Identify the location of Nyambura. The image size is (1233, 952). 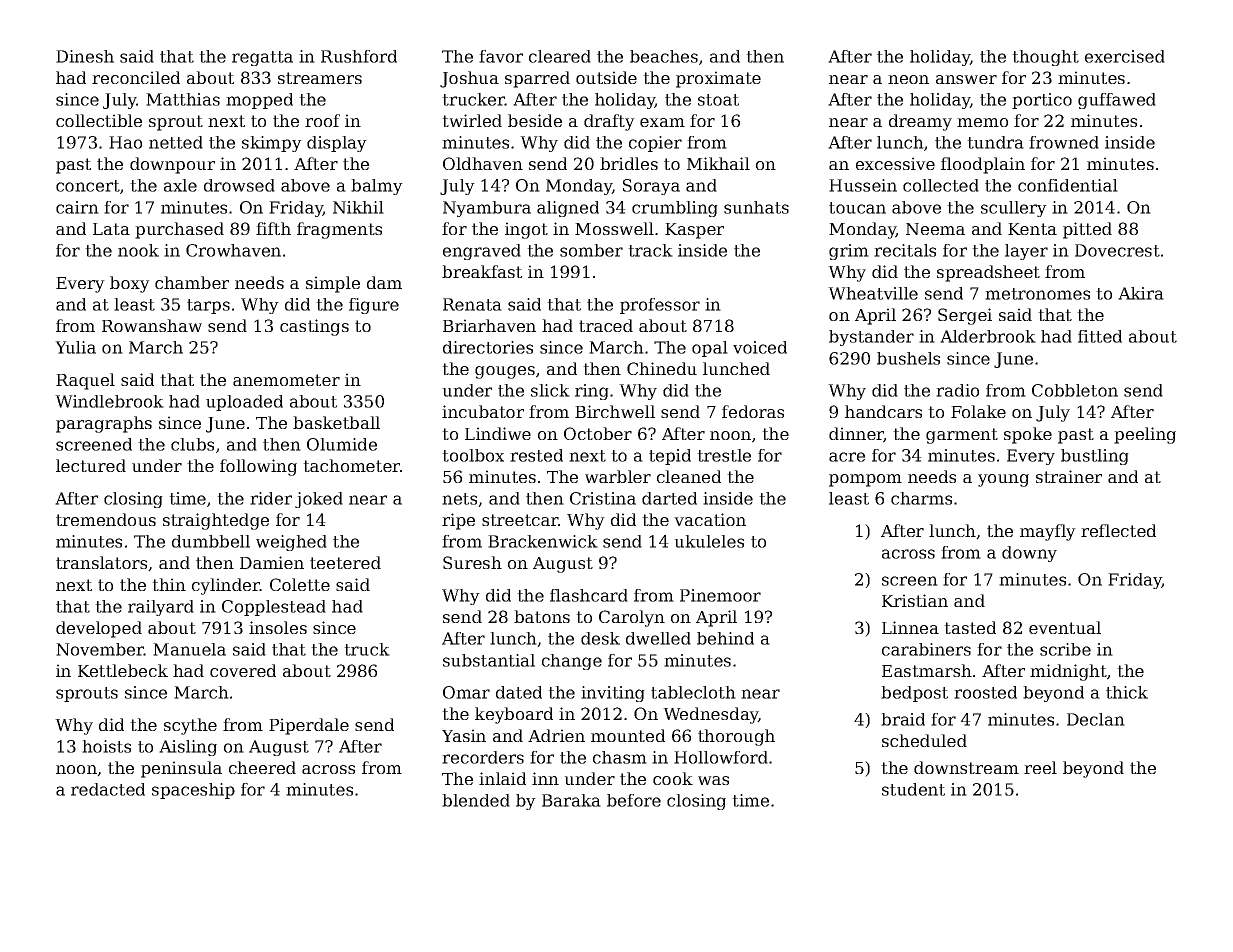
(487, 209).
